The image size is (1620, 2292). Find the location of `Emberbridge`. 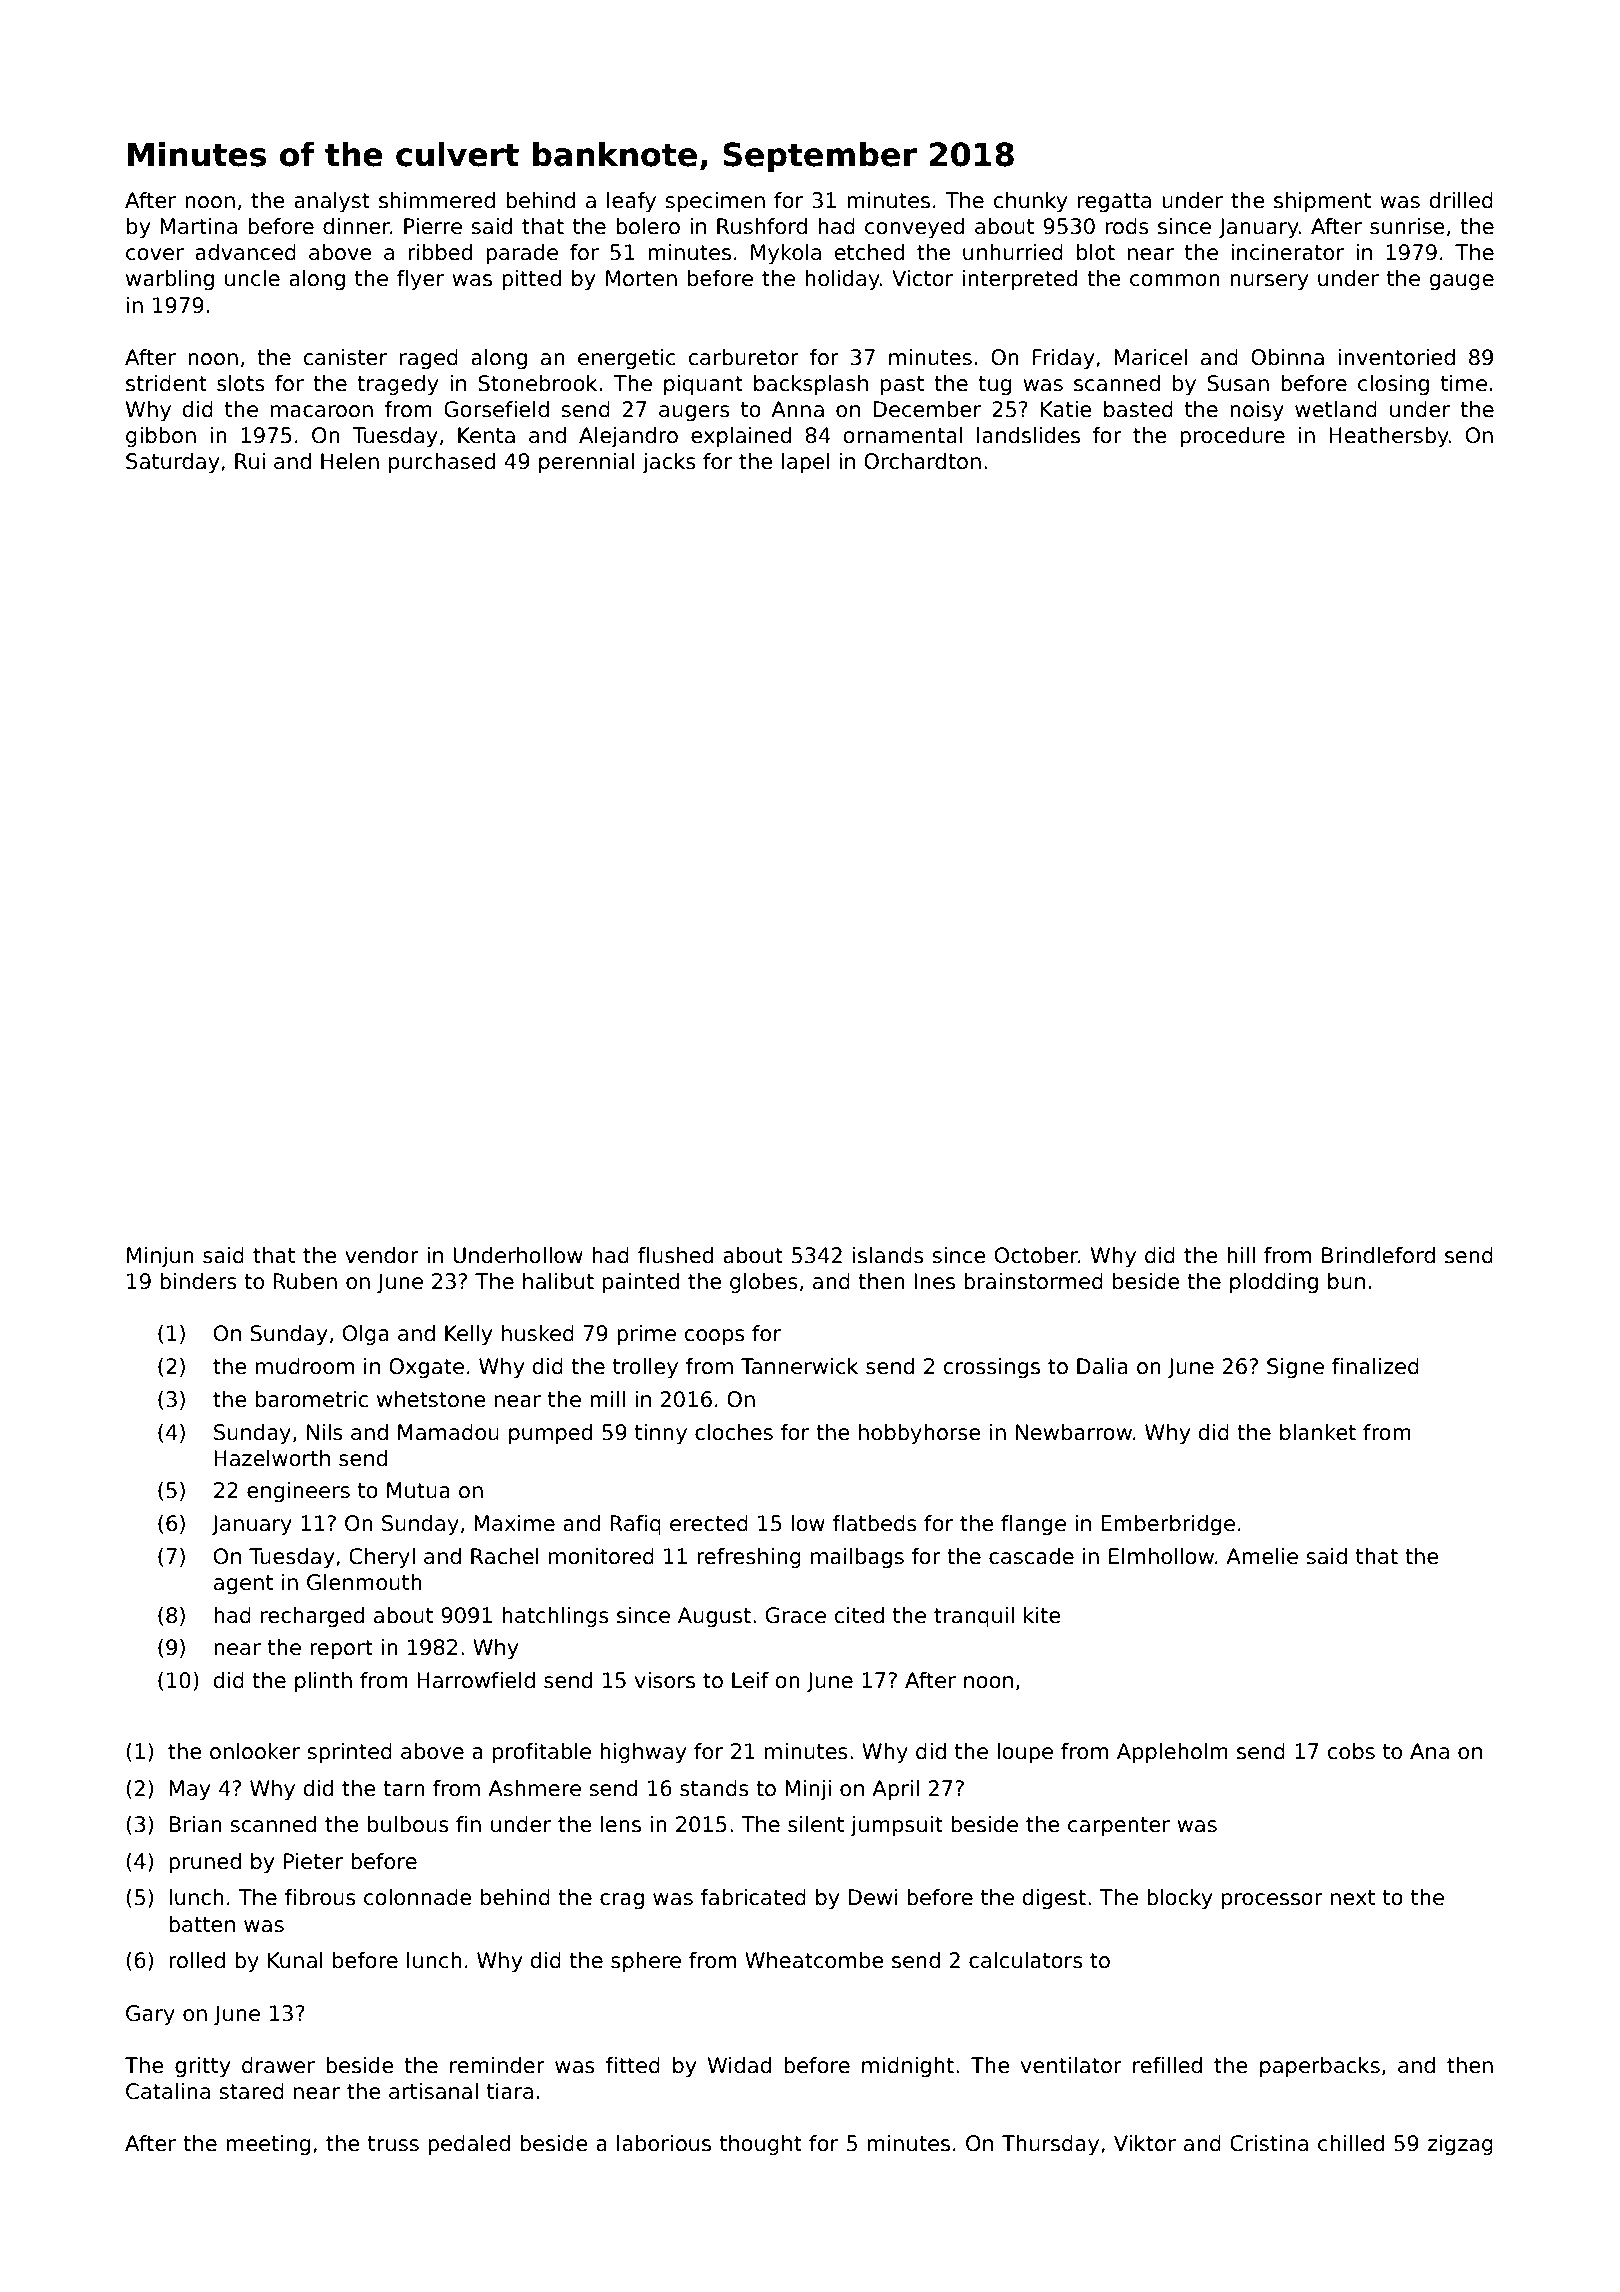

Emberbridge is located at coordinates (1168, 1525).
